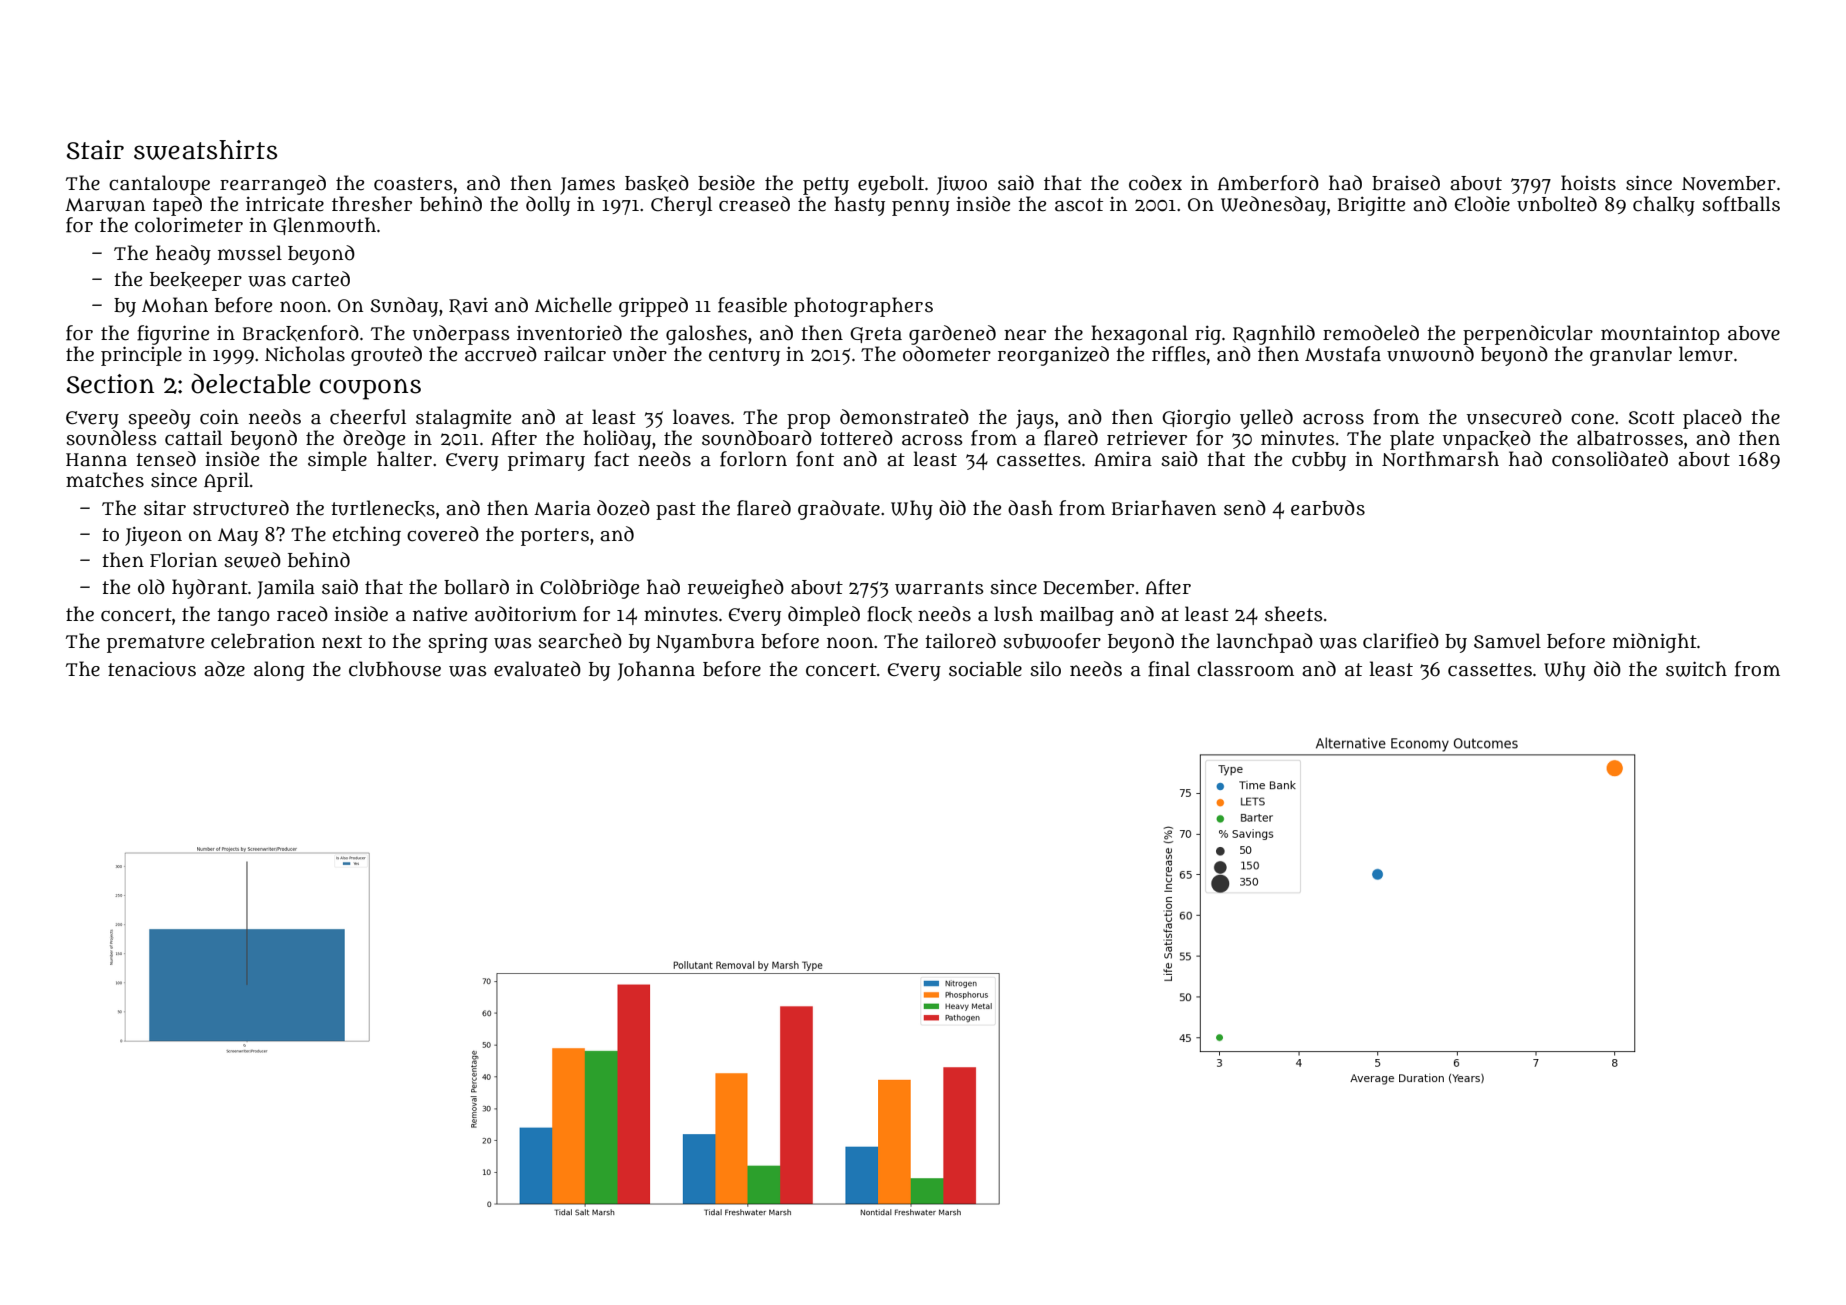 The width and height of the screenshot is (1846, 1305). What do you see at coordinates (726, 183) in the screenshot?
I see `beside` at bounding box center [726, 183].
